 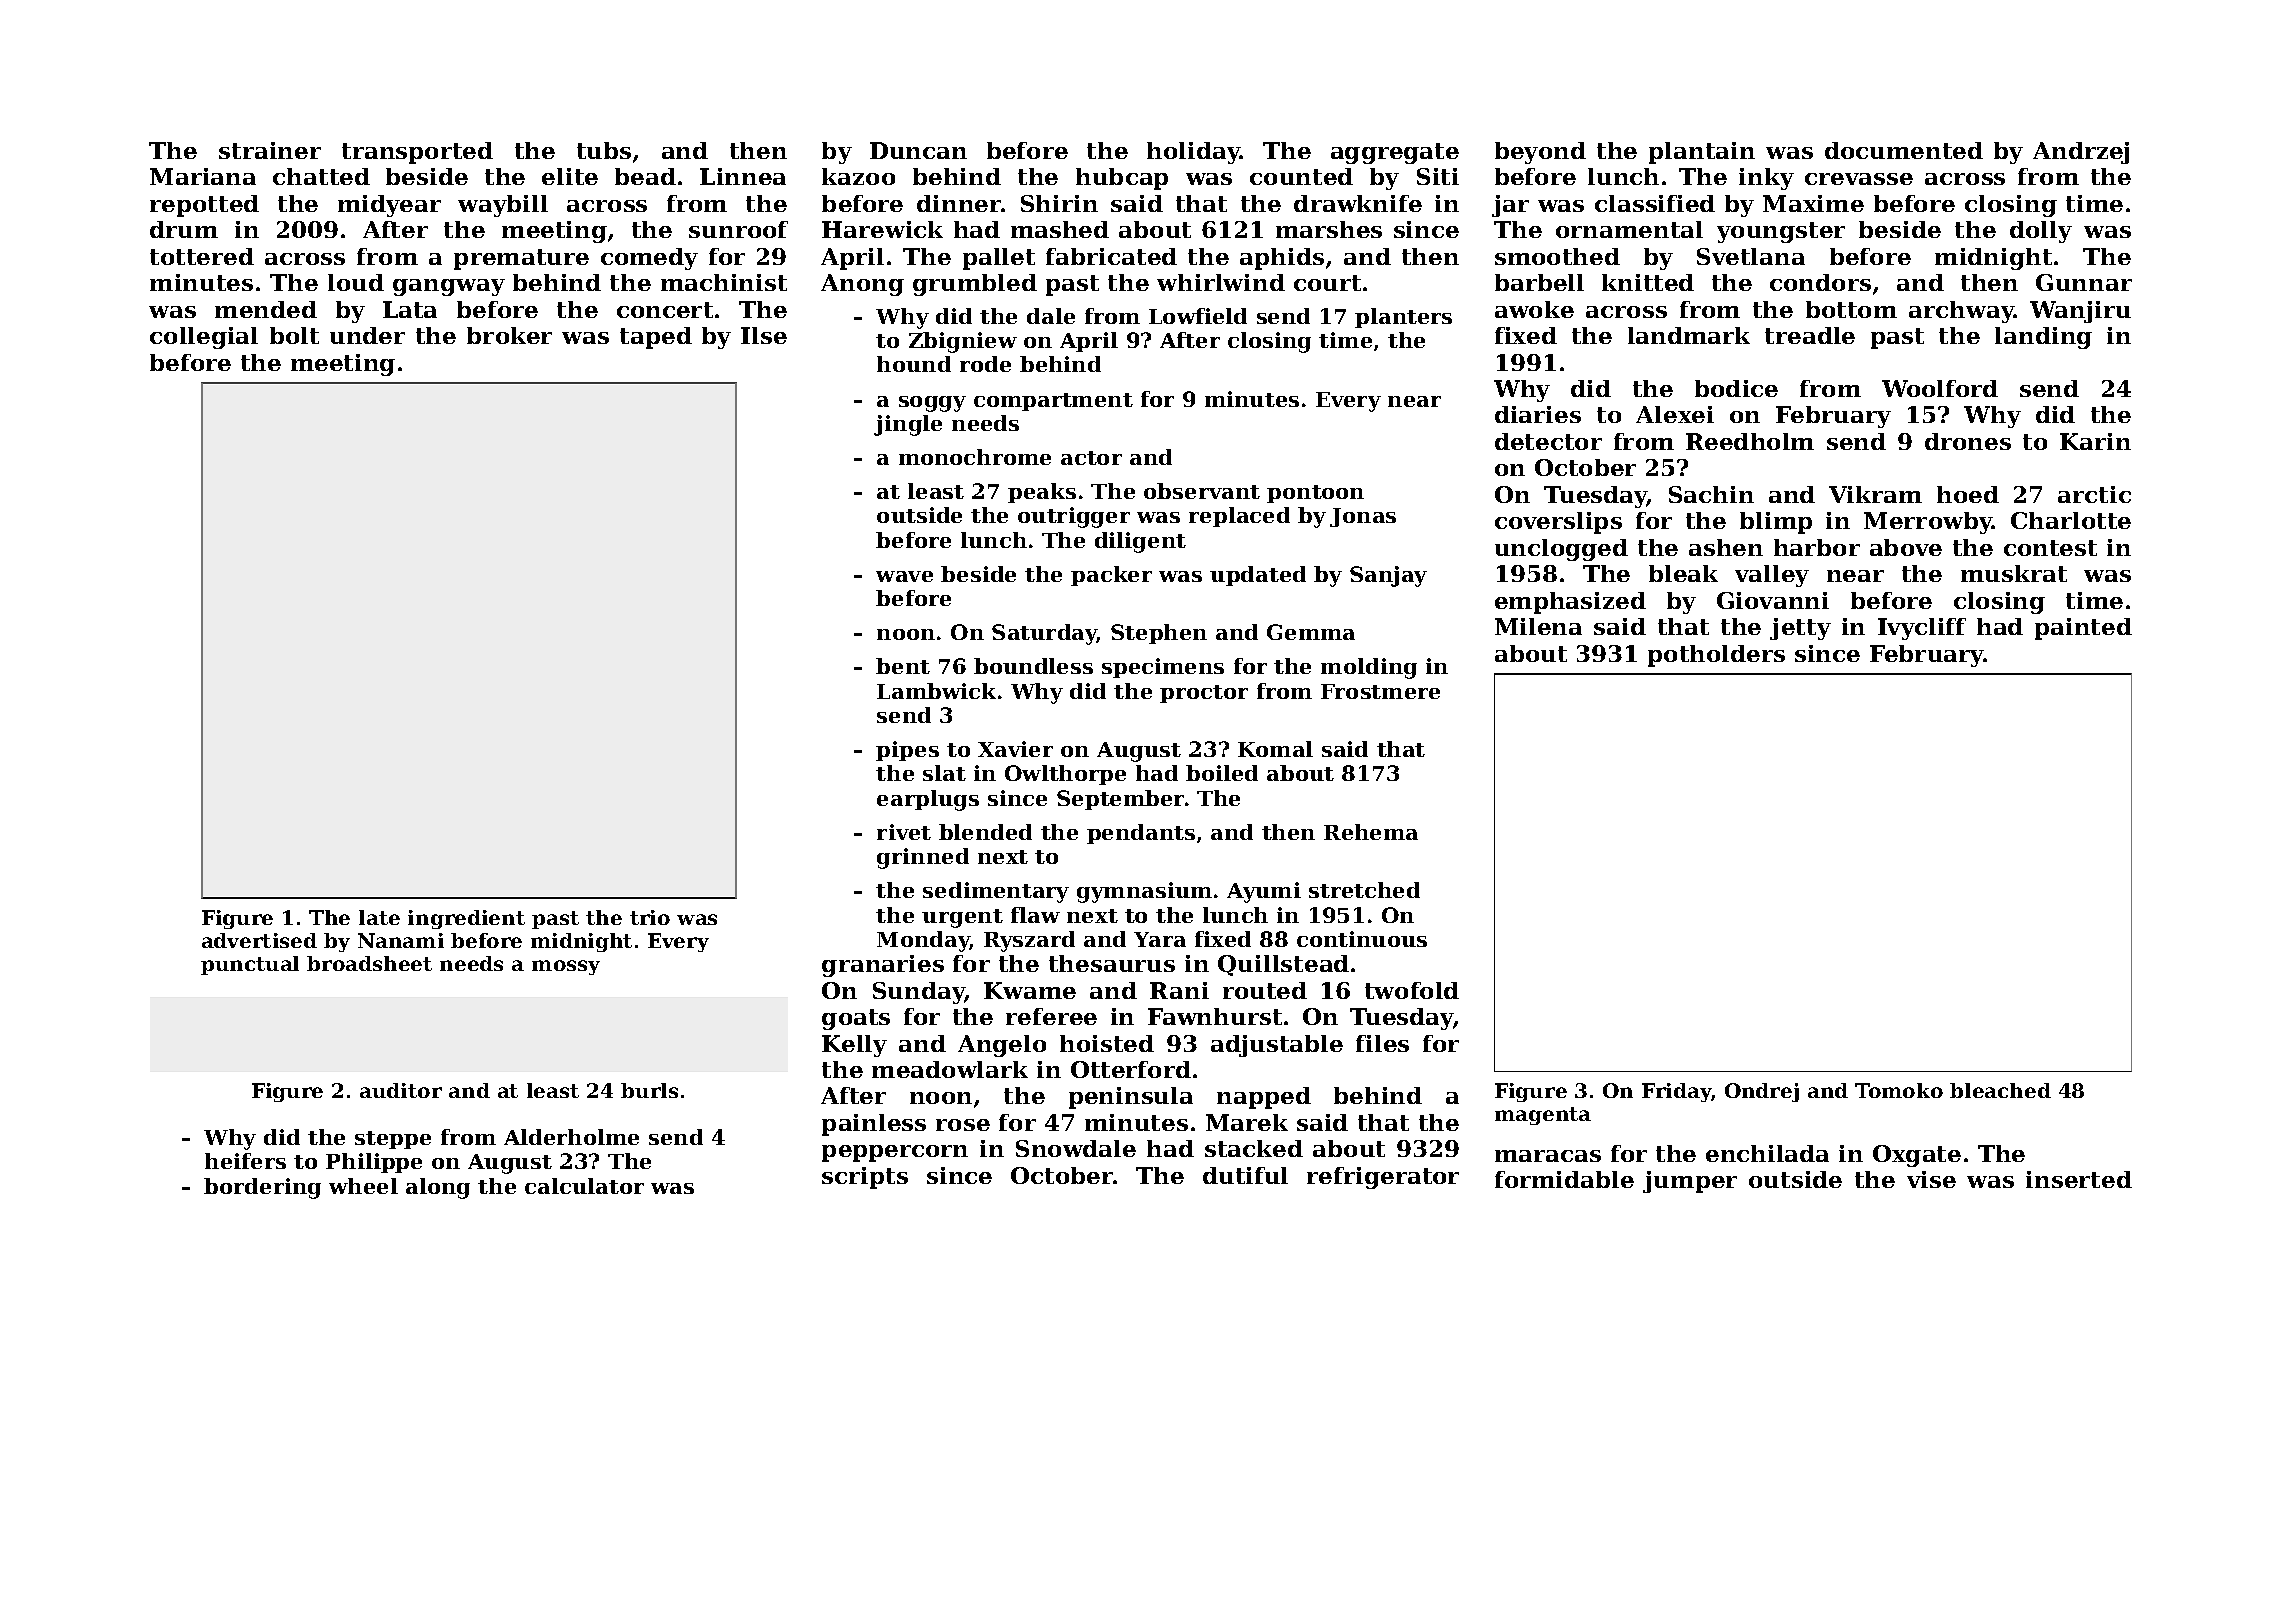 I want to click on tottered, so click(x=202, y=256).
